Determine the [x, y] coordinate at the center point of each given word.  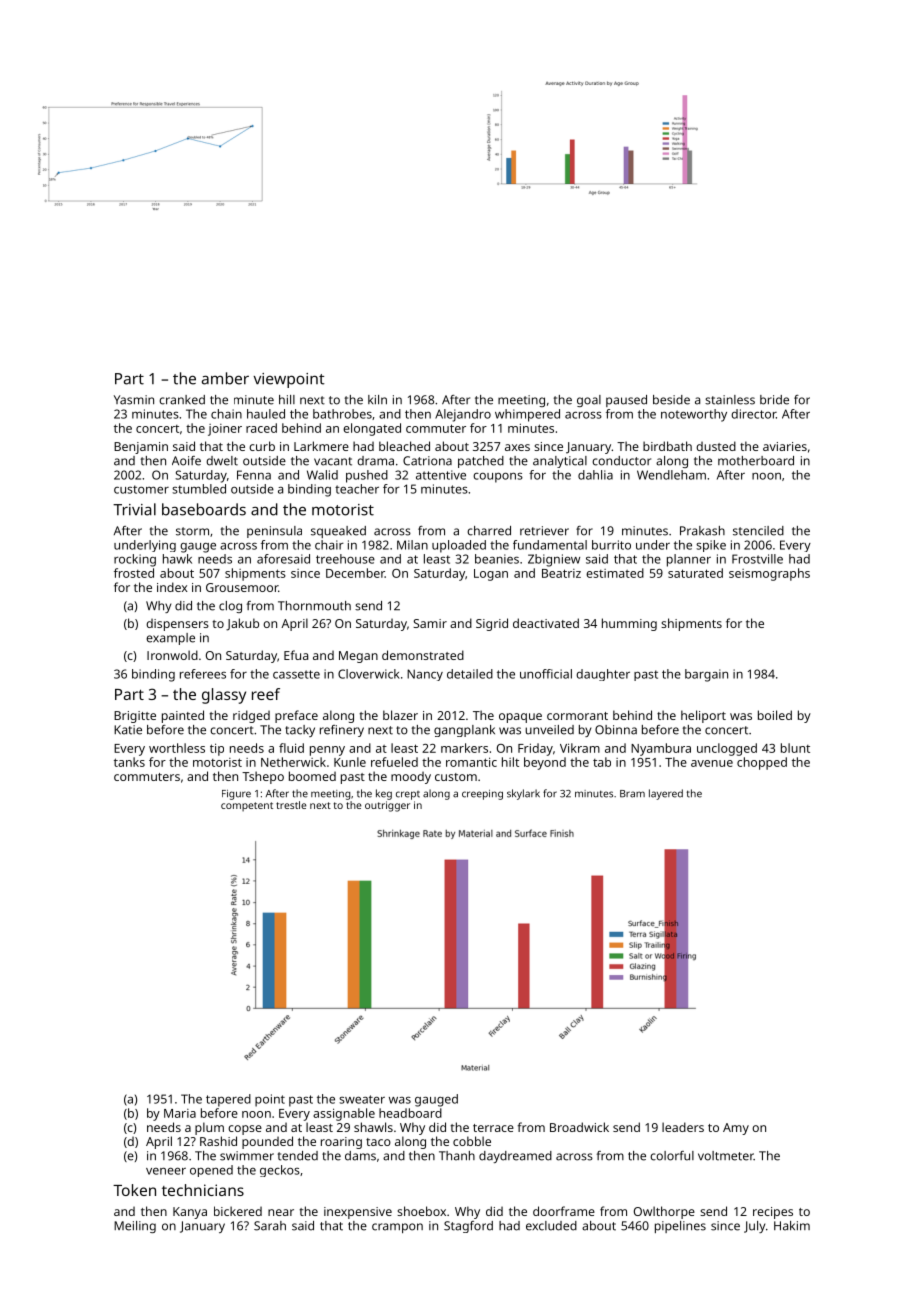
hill [287, 399]
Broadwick [579, 1127]
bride [774, 400]
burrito [611, 545]
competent [247, 806]
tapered [228, 1100]
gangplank [464, 731]
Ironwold [172, 655]
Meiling [135, 1227]
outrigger [387, 806]
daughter [603, 675]
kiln [377, 399]
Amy [736, 1129]
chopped [762, 763]
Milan [412, 545]
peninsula [274, 532]
